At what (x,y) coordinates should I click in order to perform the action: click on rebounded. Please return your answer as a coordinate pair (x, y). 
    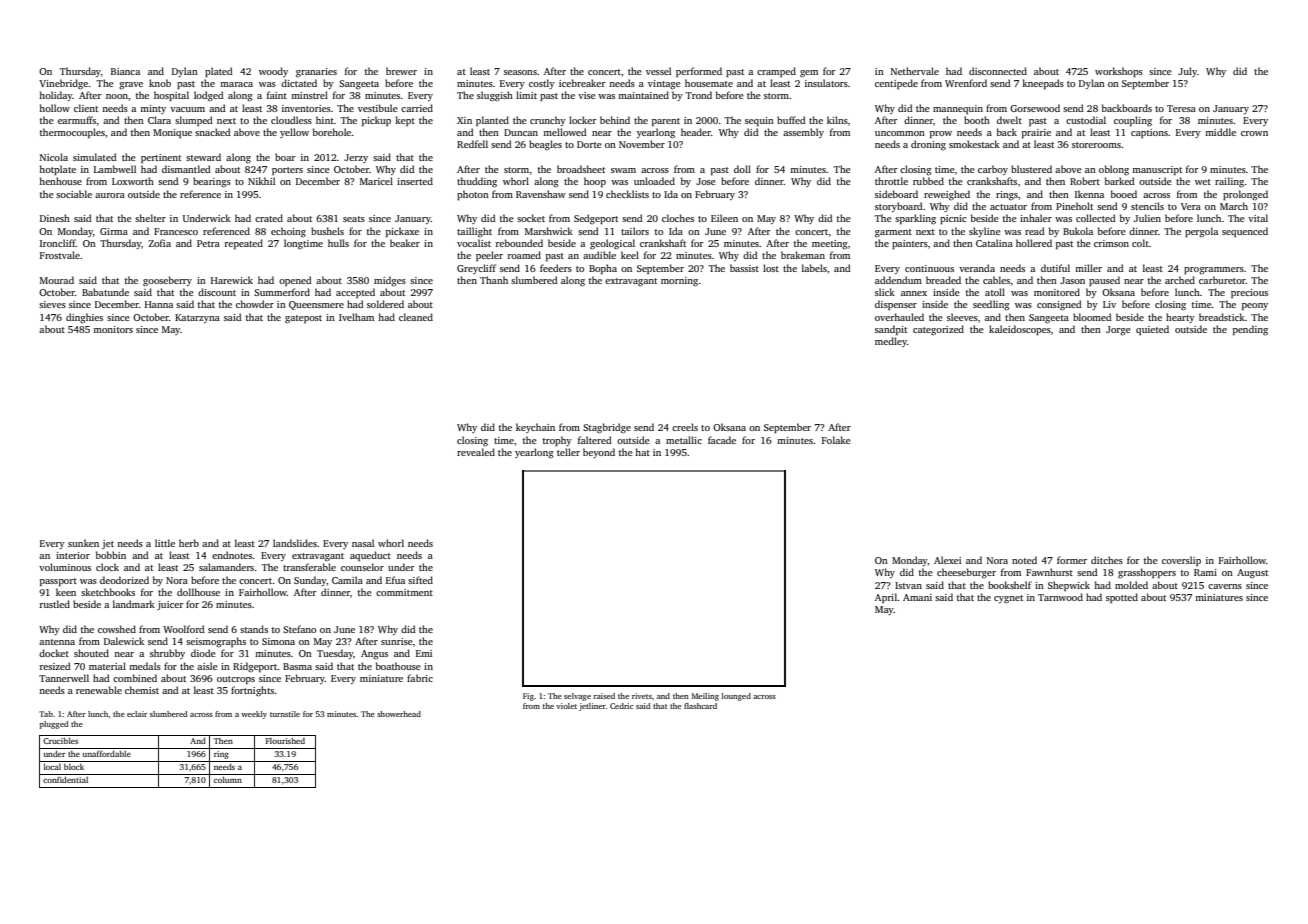
    Looking at the image, I should click on (519, 243).
